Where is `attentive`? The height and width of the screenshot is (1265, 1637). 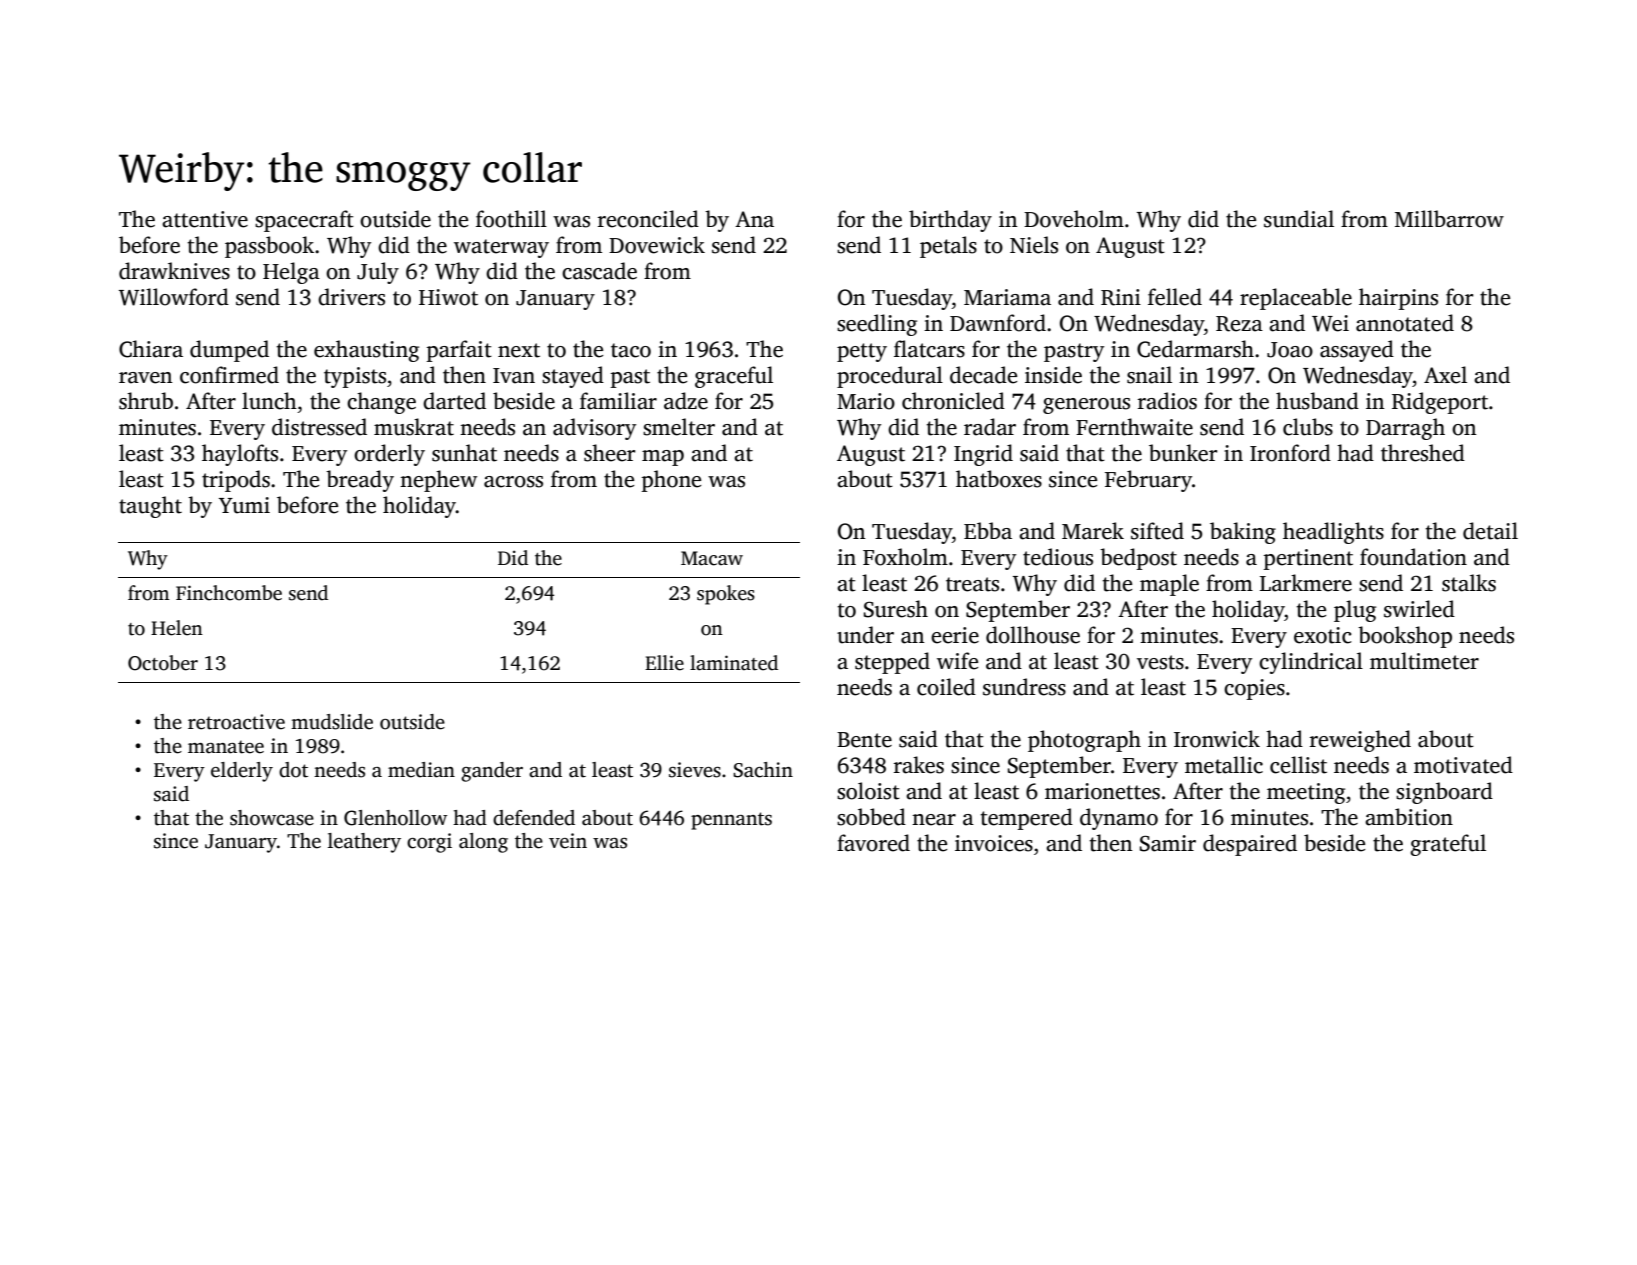 attentive is located at coordinates (205, 219).
